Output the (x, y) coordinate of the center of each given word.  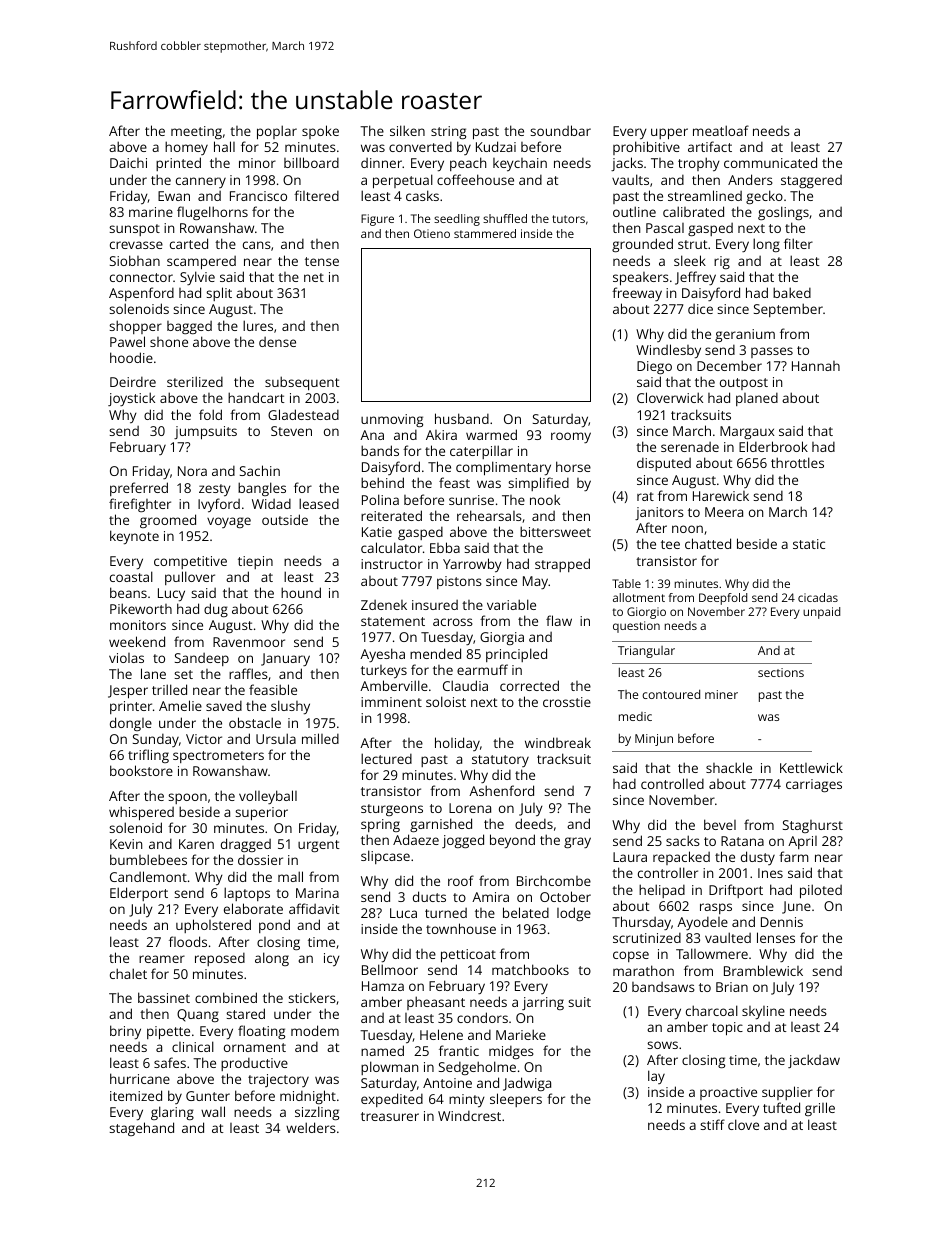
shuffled (505, 218)
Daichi (128, 163)
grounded (642, 245)
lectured (386, 758)
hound (301, 592)
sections (781, 672)
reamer (162, 959)
